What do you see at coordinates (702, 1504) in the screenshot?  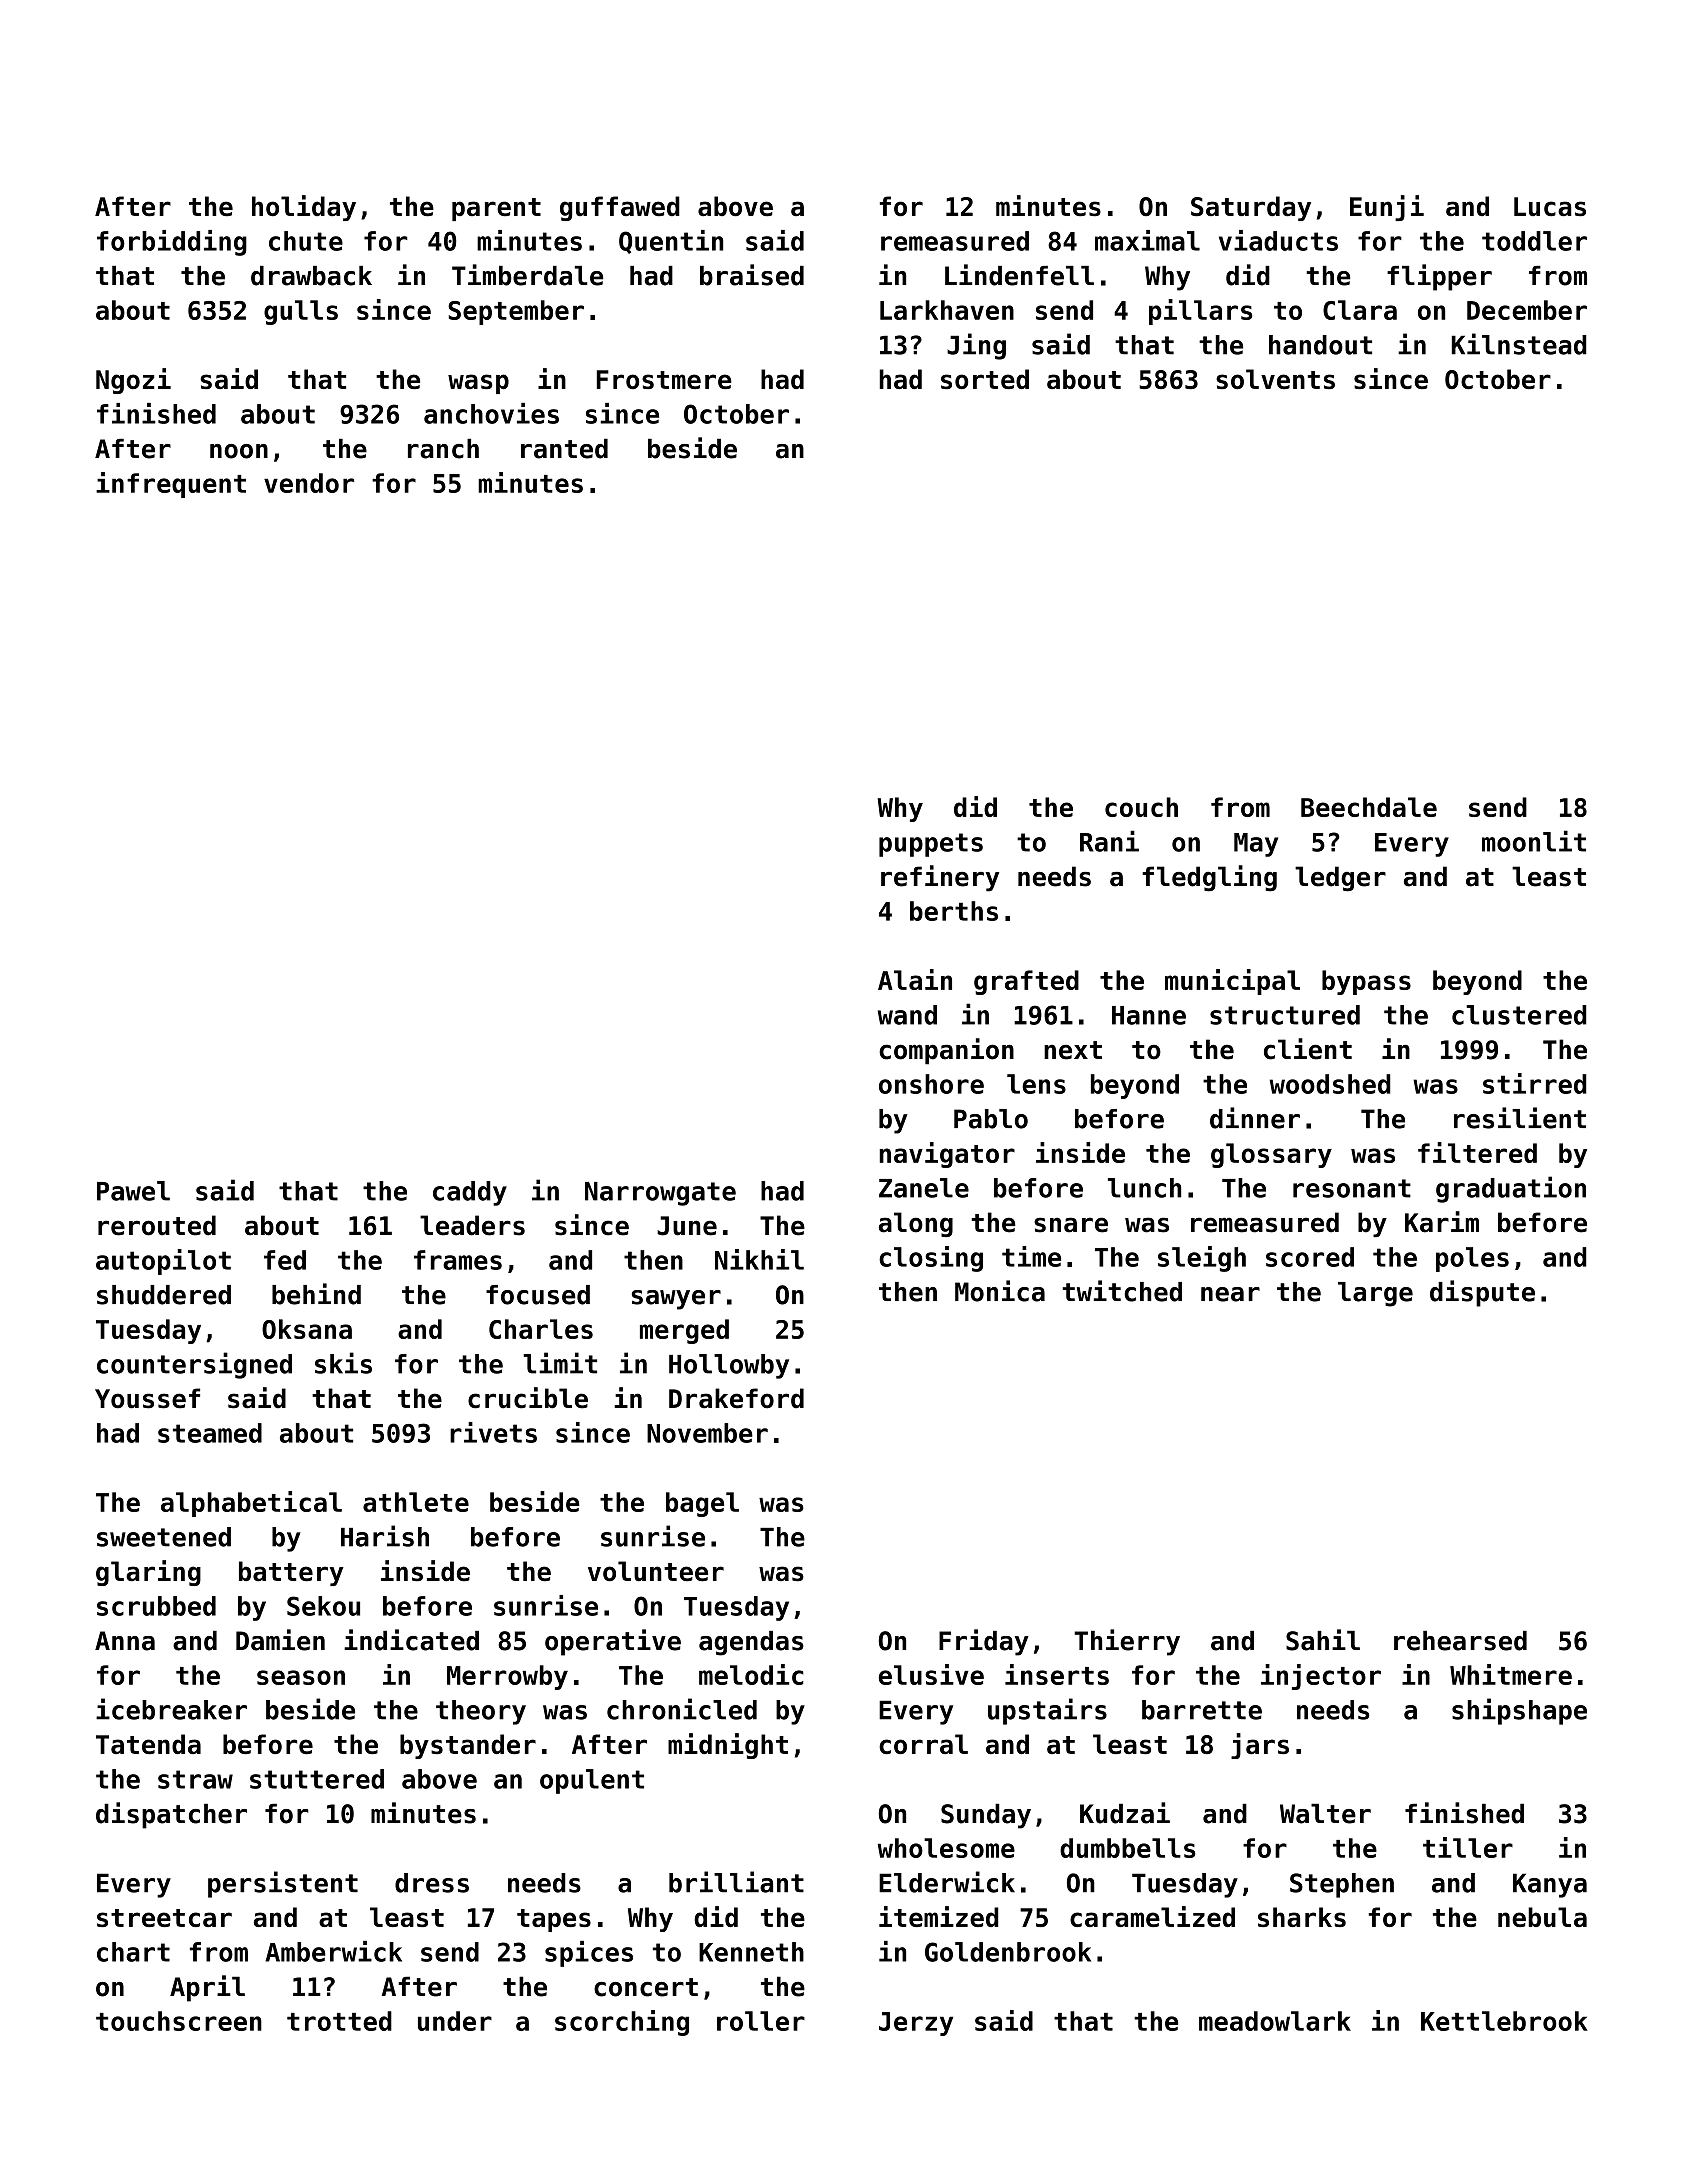 I see `bagel` at bounding box center [702, 1504].
